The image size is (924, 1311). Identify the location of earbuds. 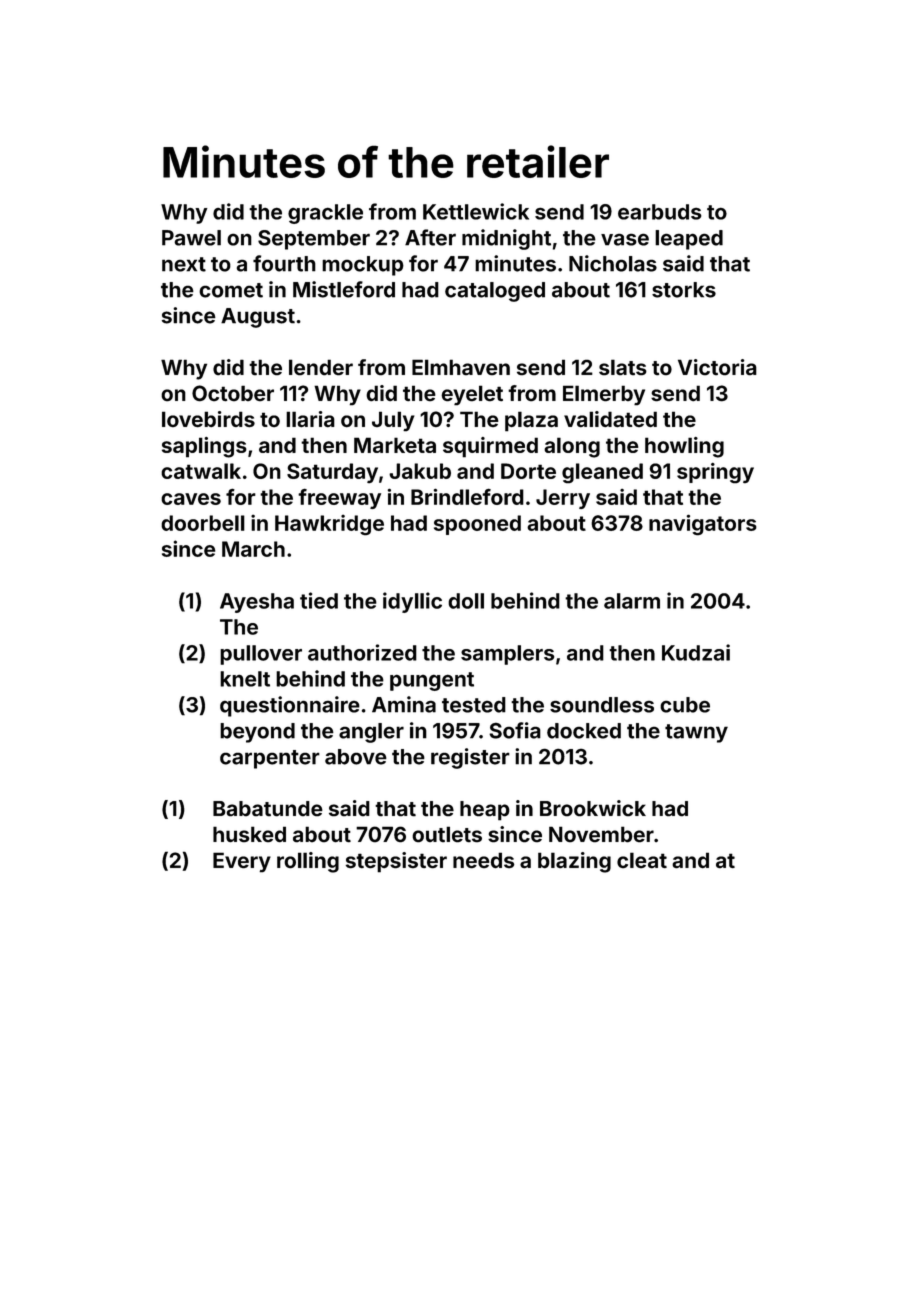
(660, 212).
